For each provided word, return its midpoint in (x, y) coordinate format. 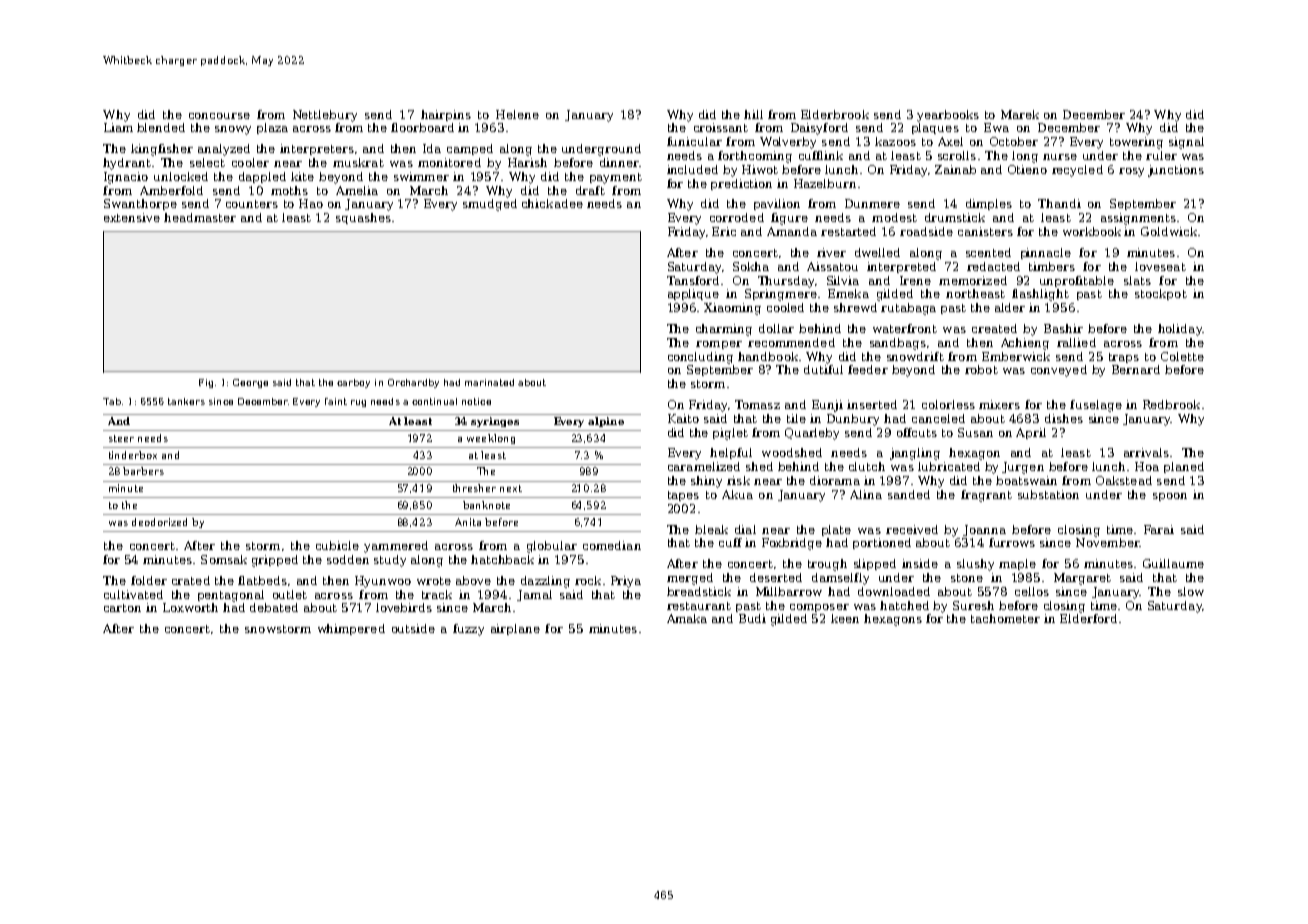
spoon (1170, 497)
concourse (219, 116)
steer (121, 438)
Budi (752, 618)
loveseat (1160, 266)
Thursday (786, 282)
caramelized (704, 466)
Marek (1020, 114)
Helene (517, 114)
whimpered (351, 629)
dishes (1064, 418)
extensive (132, 217)
